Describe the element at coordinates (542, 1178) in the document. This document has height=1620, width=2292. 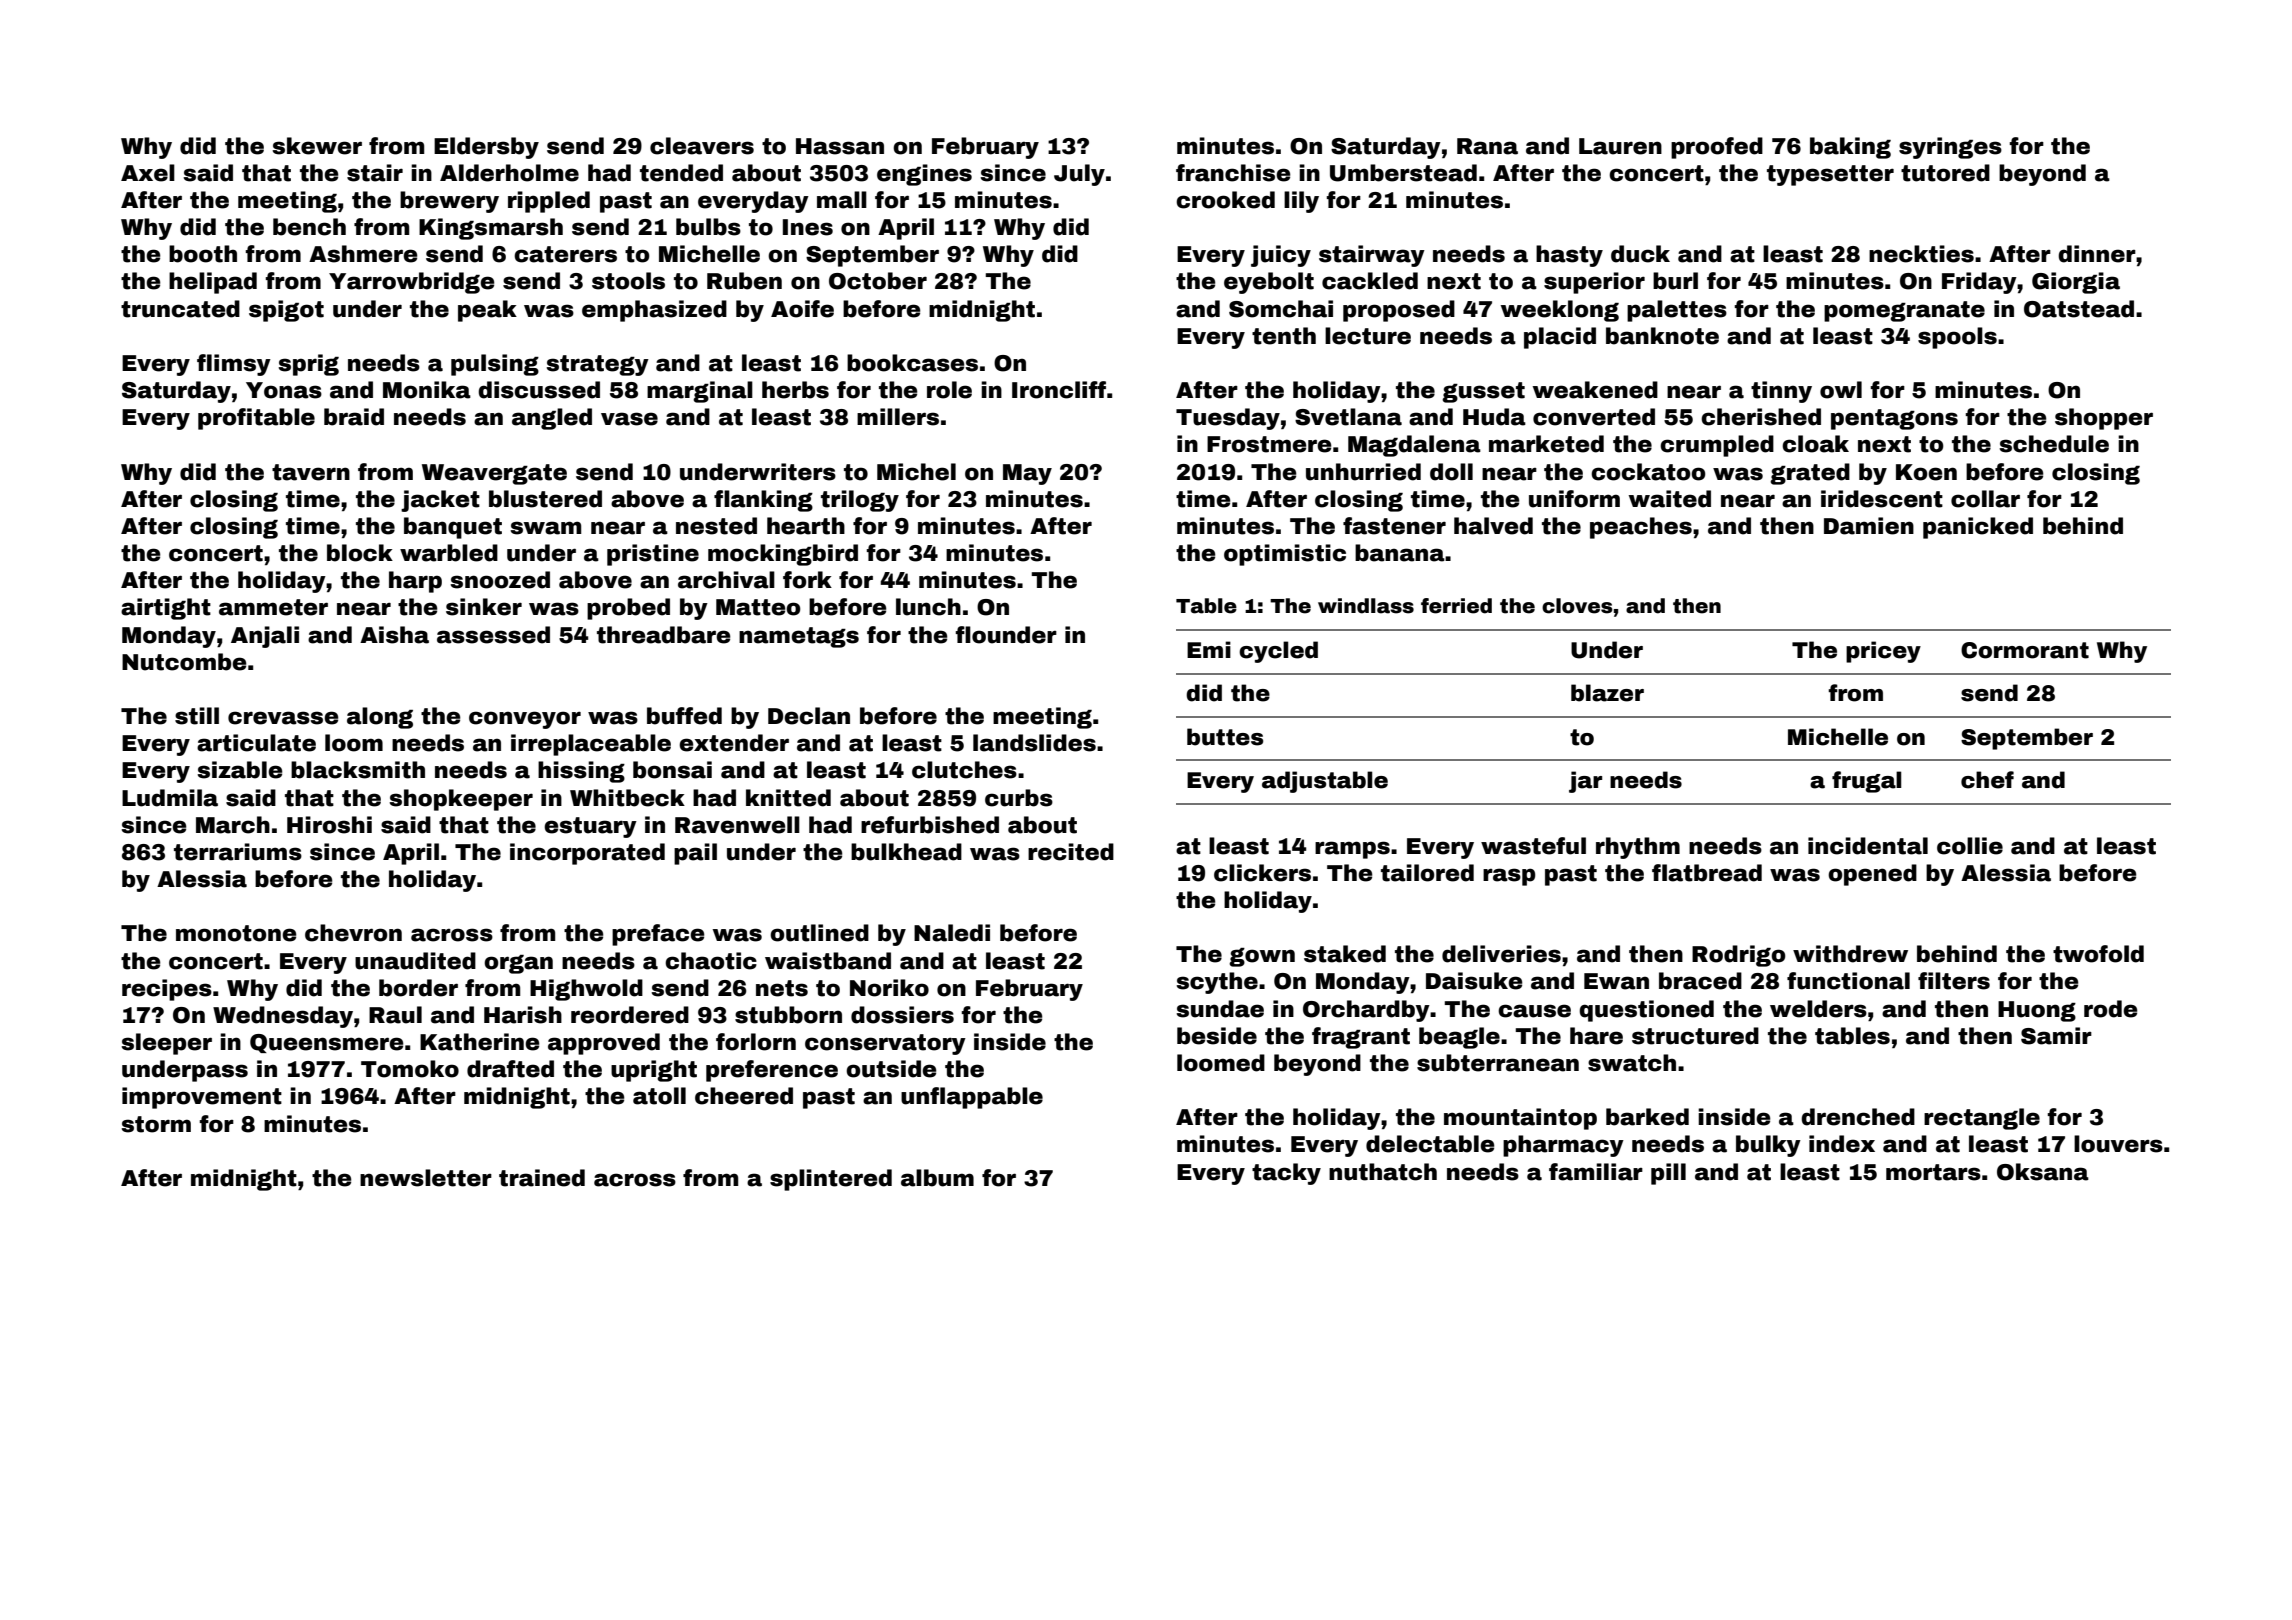
I see `trained` at that location.
